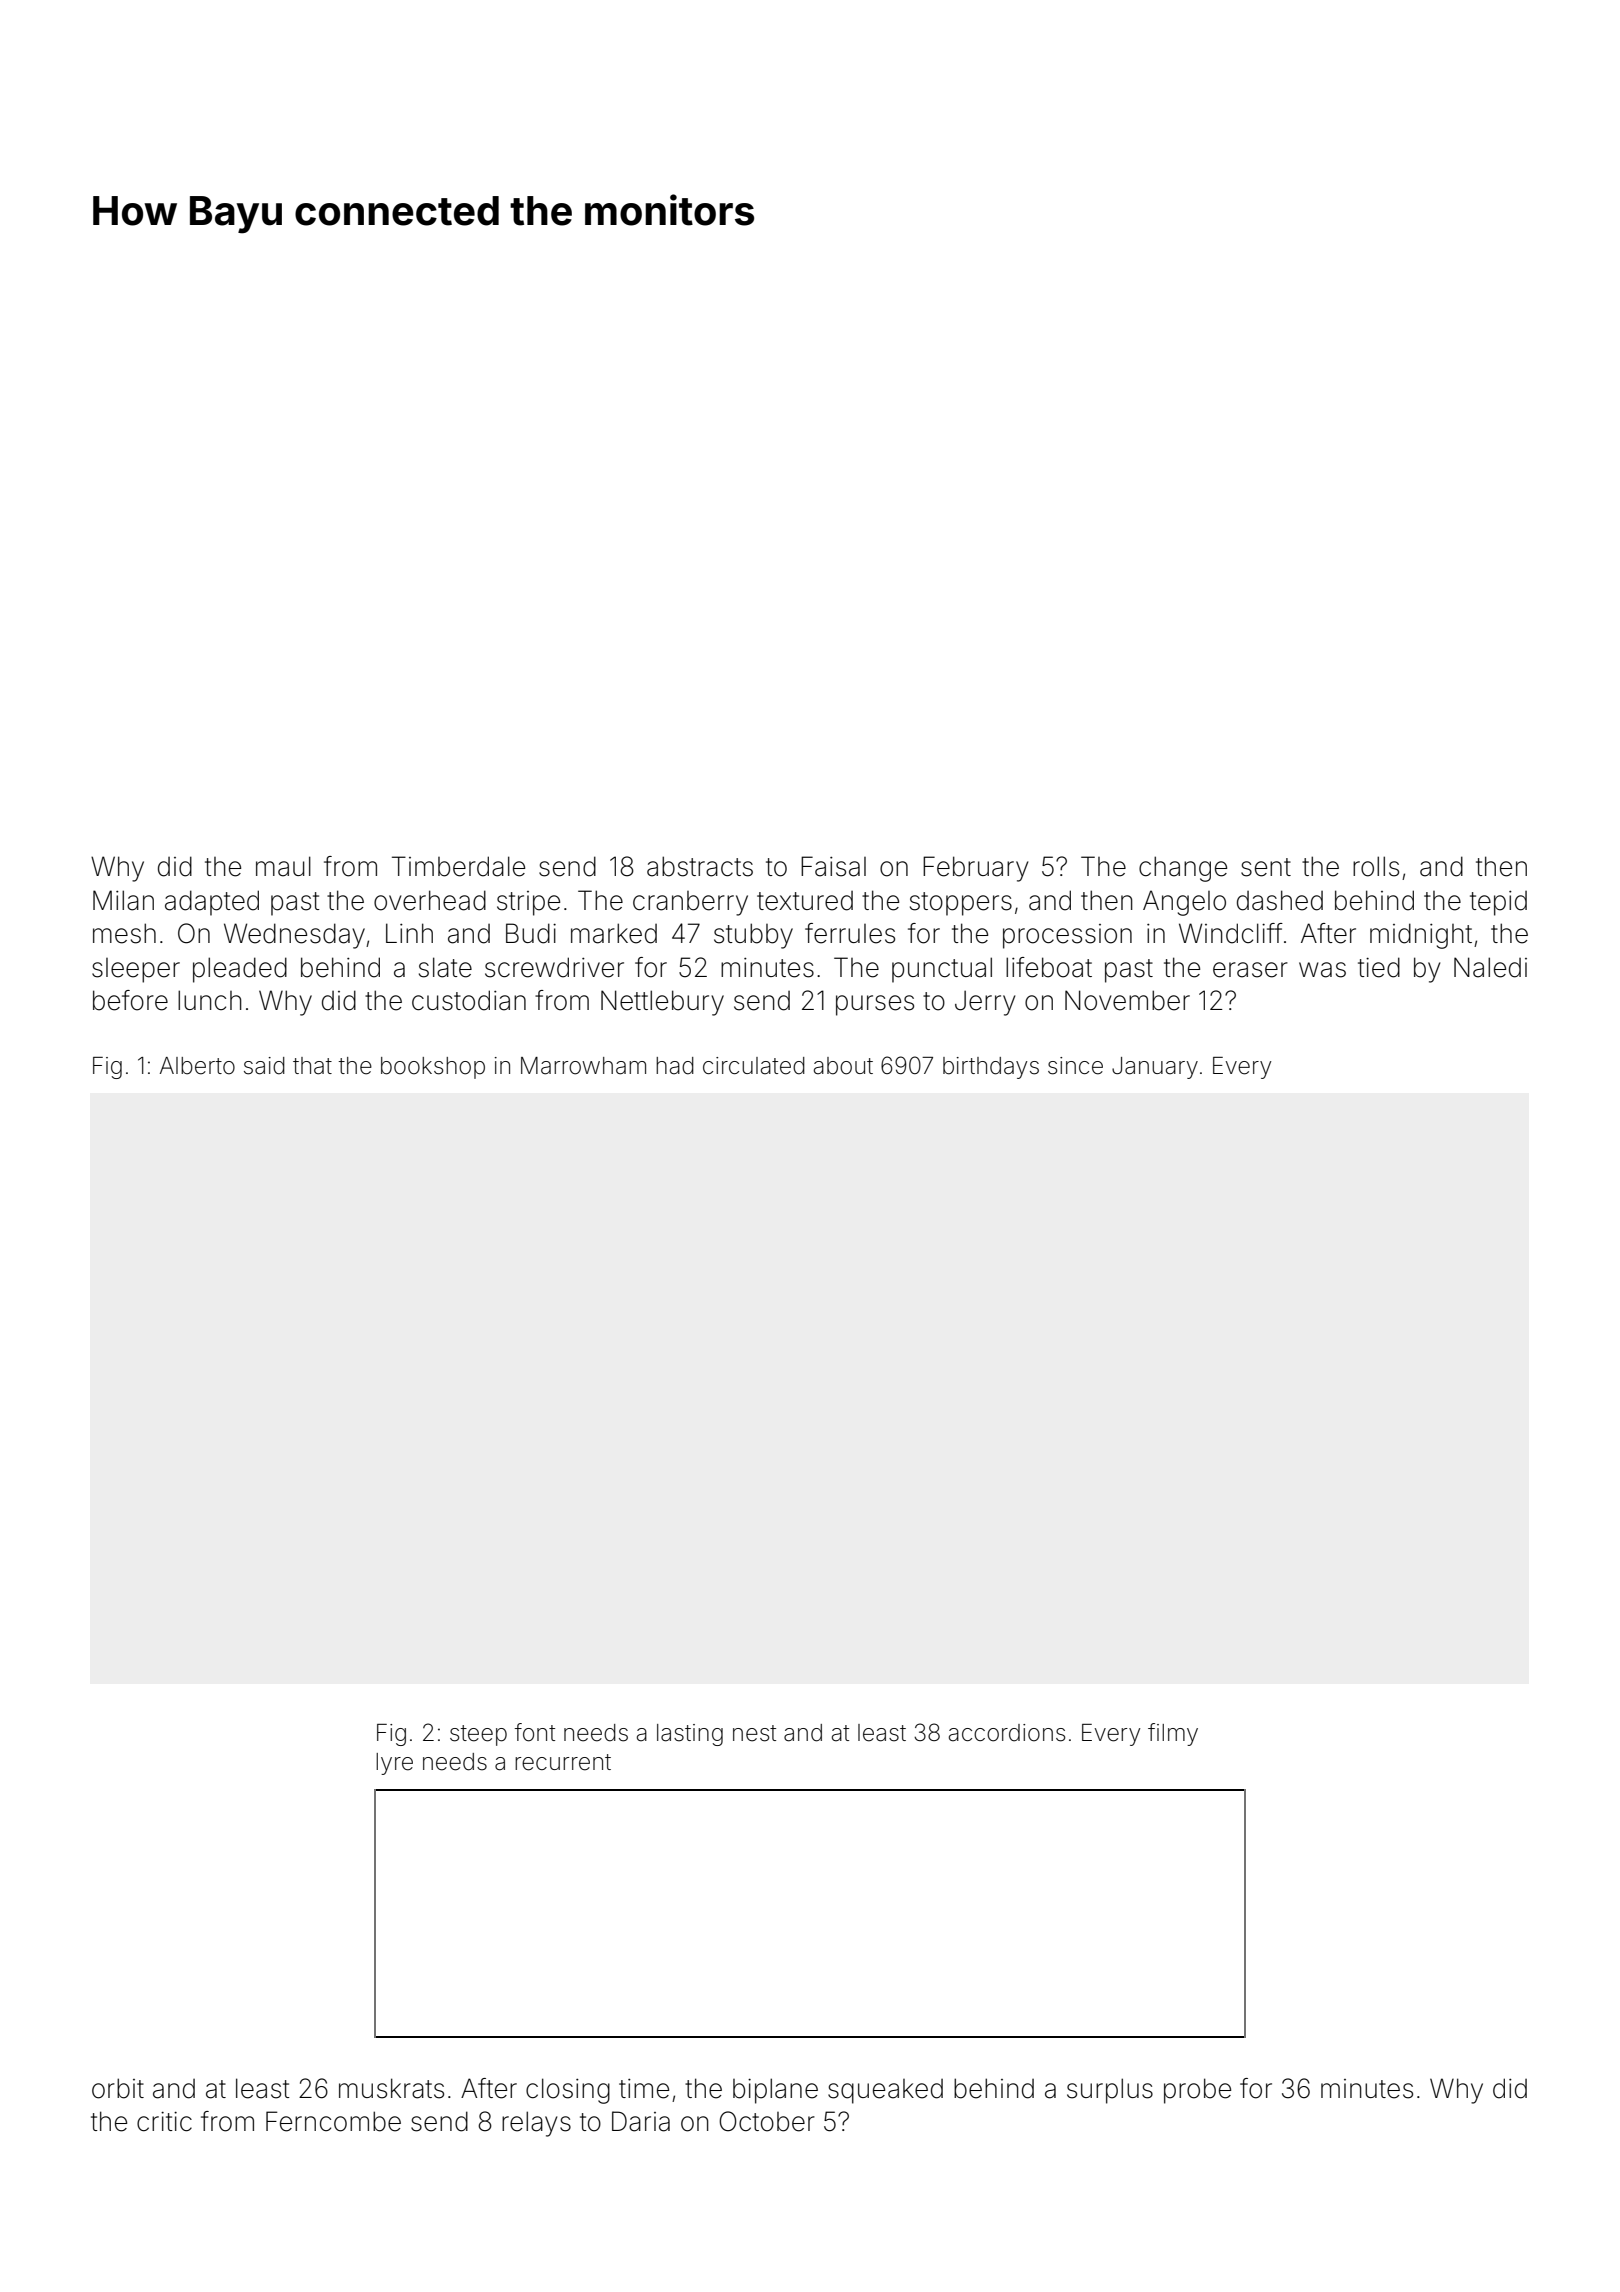  I want to click on lasting, so click(690, 1735).
